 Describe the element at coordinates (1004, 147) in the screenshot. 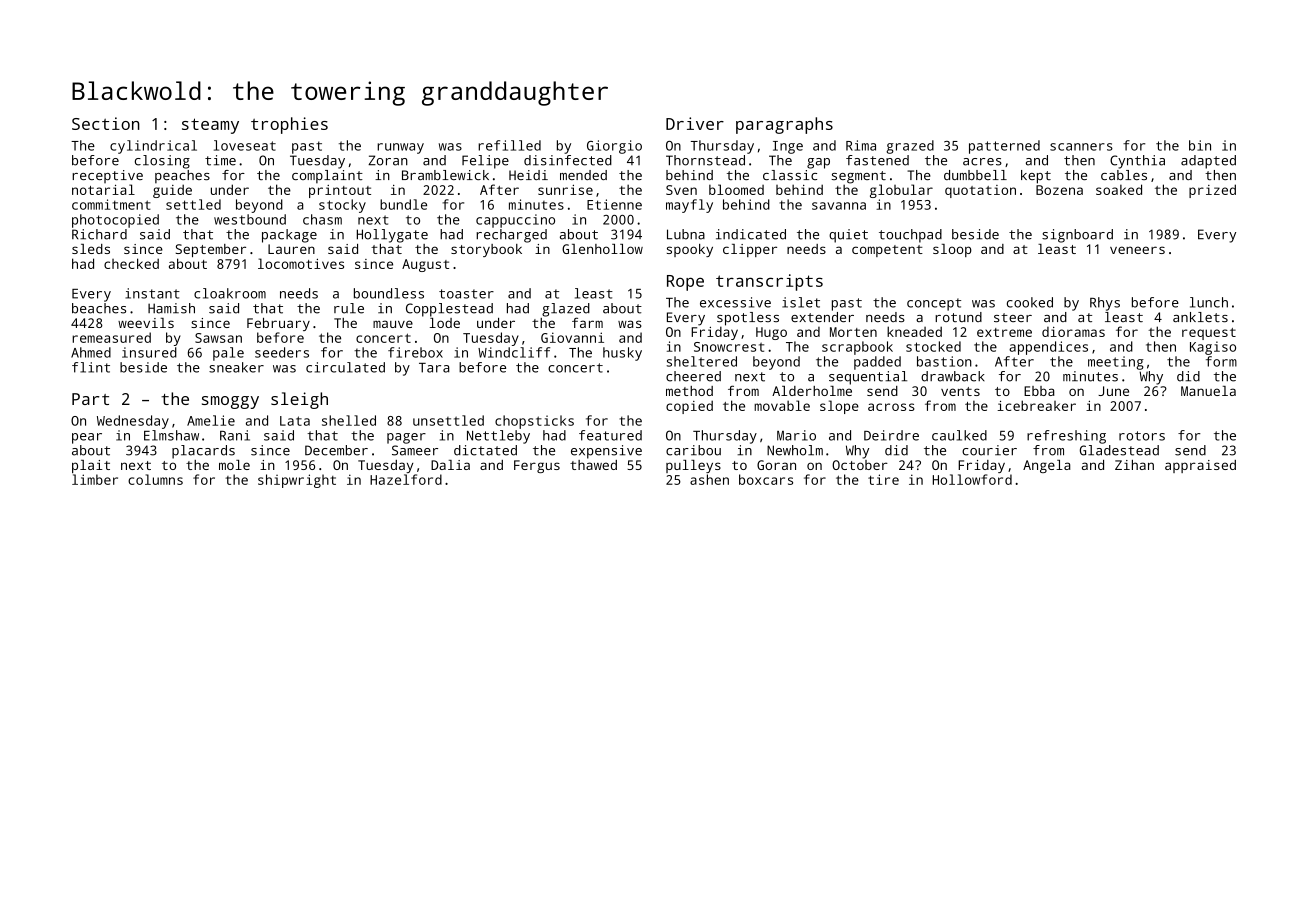

I see `patterned` at that location.
